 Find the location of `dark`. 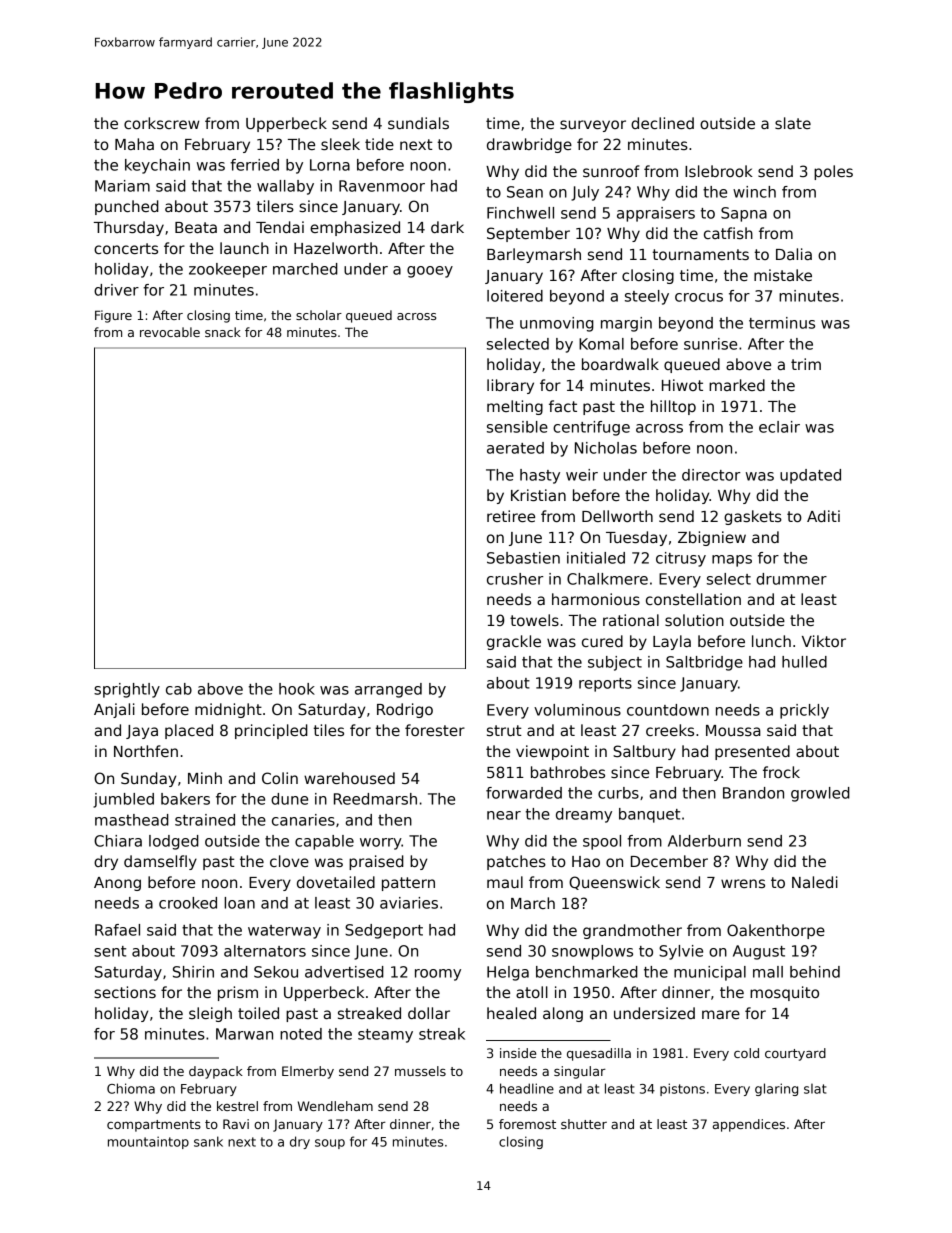

dark is located at coordinates (447, 227).
